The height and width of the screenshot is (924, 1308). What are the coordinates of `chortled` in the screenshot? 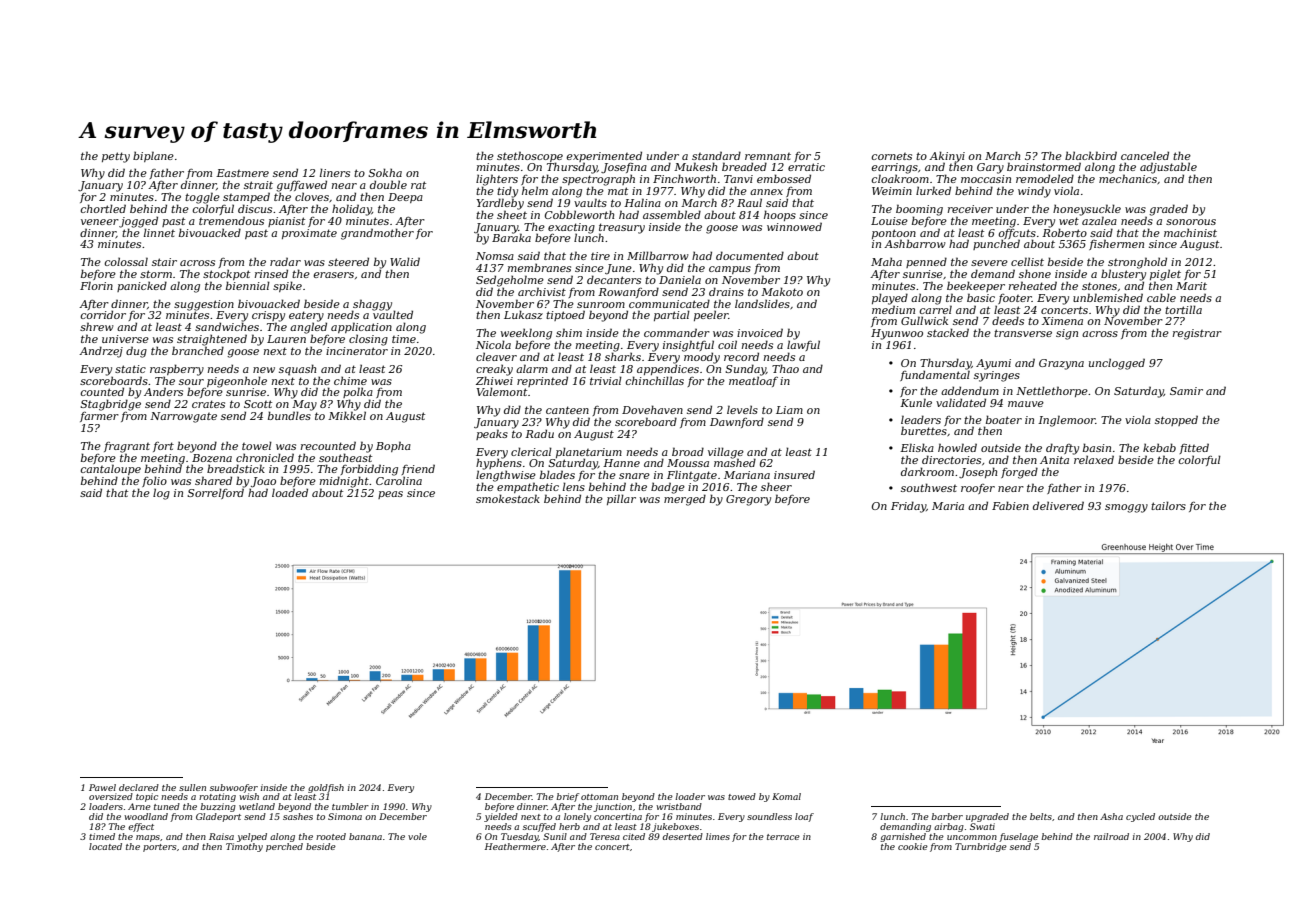 It's located at (103, 208).
